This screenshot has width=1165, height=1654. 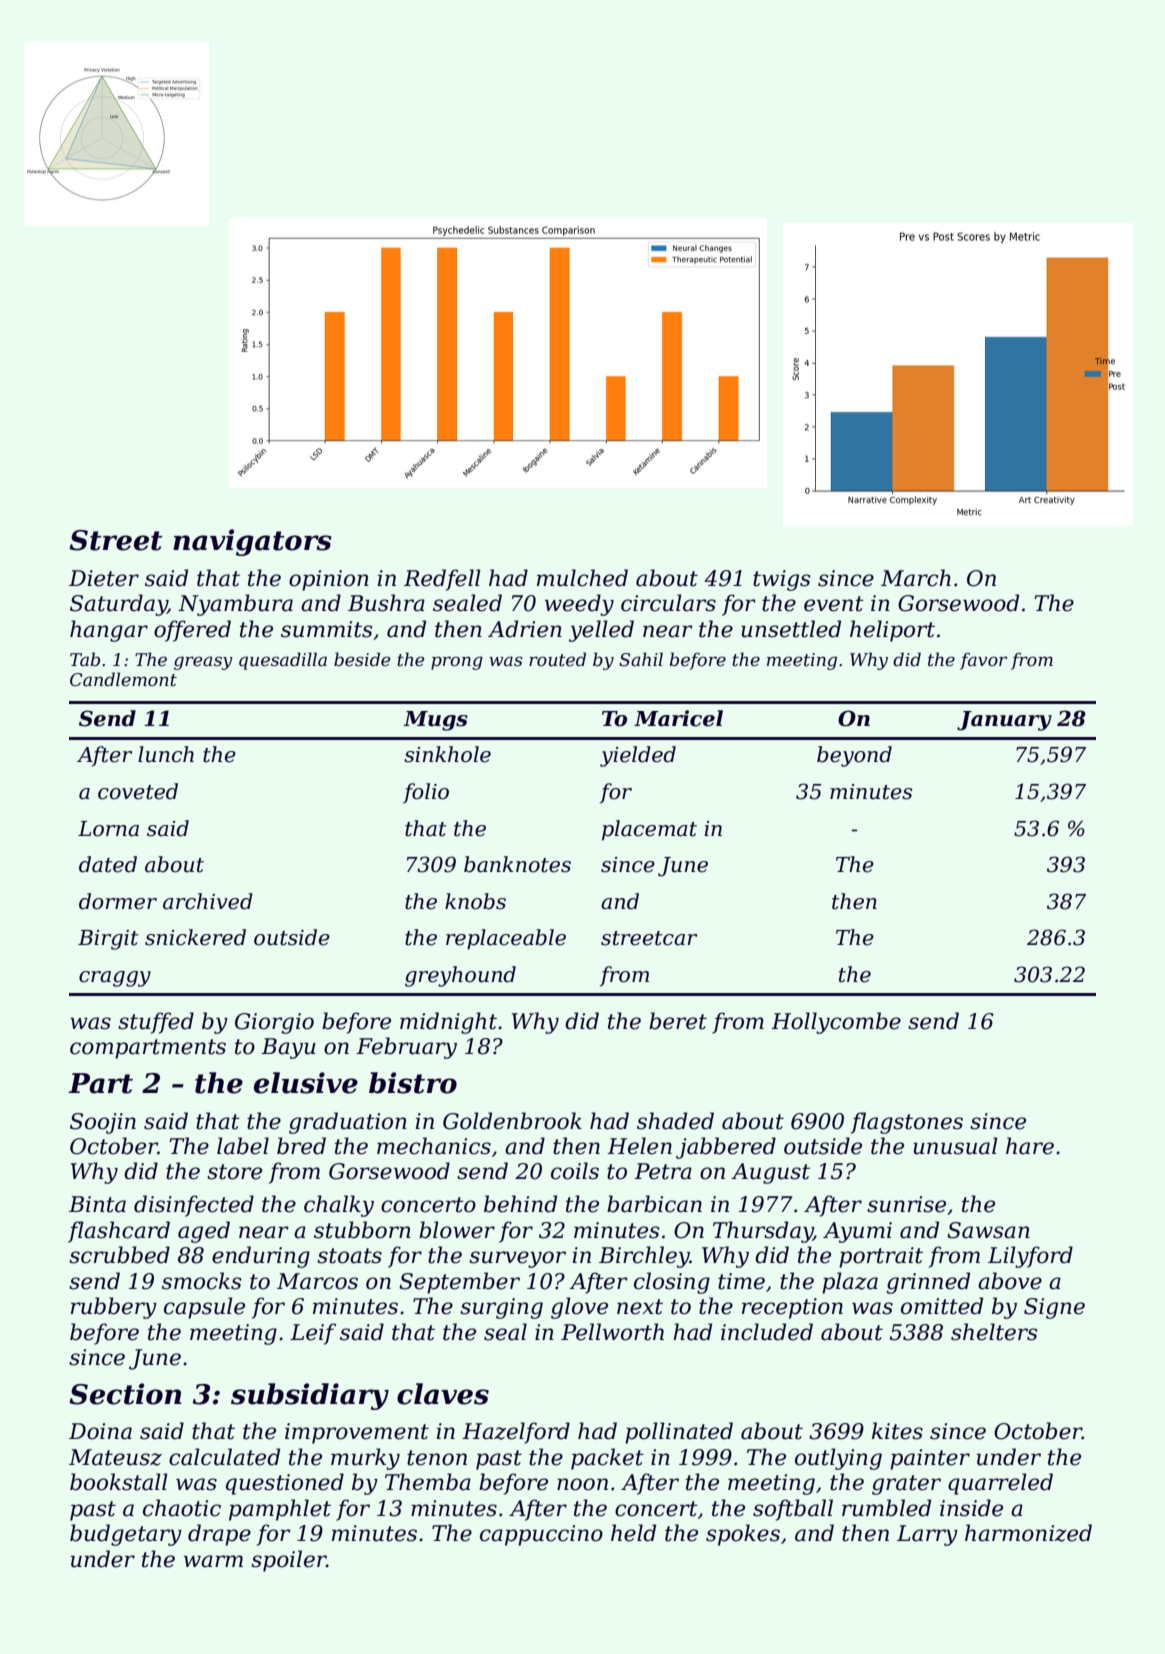 I want to click on Soojin, so click(x=103, y=1123).
